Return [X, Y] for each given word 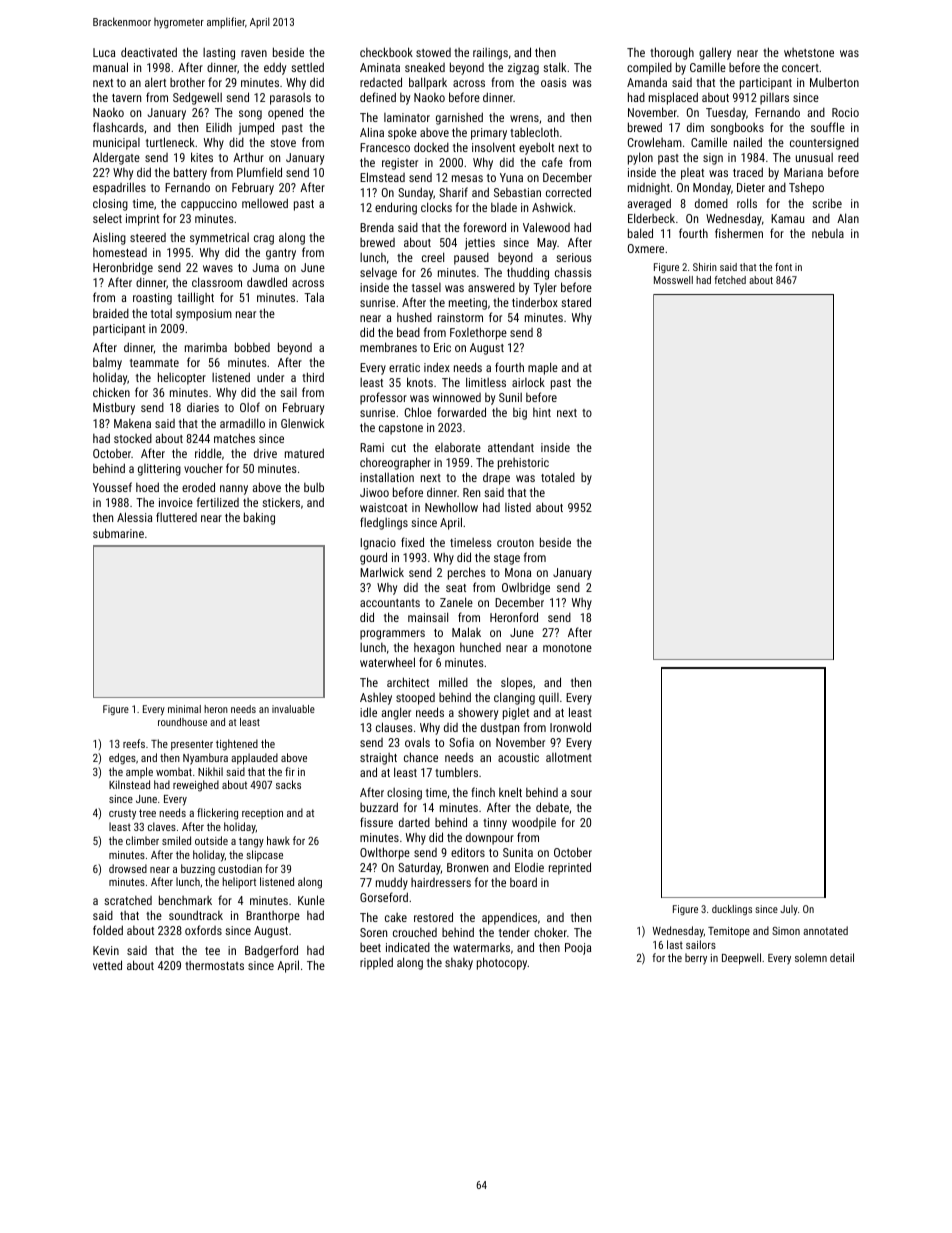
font [783, 267]
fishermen [739, 233]
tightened [237, 745]
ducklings [732, 910]
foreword [484, 227]
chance [421, 757]
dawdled [267, 282]
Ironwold [570, 727]
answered [491, 287]
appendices [509, 918]
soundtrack [196, 915]
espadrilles [119, 188]
